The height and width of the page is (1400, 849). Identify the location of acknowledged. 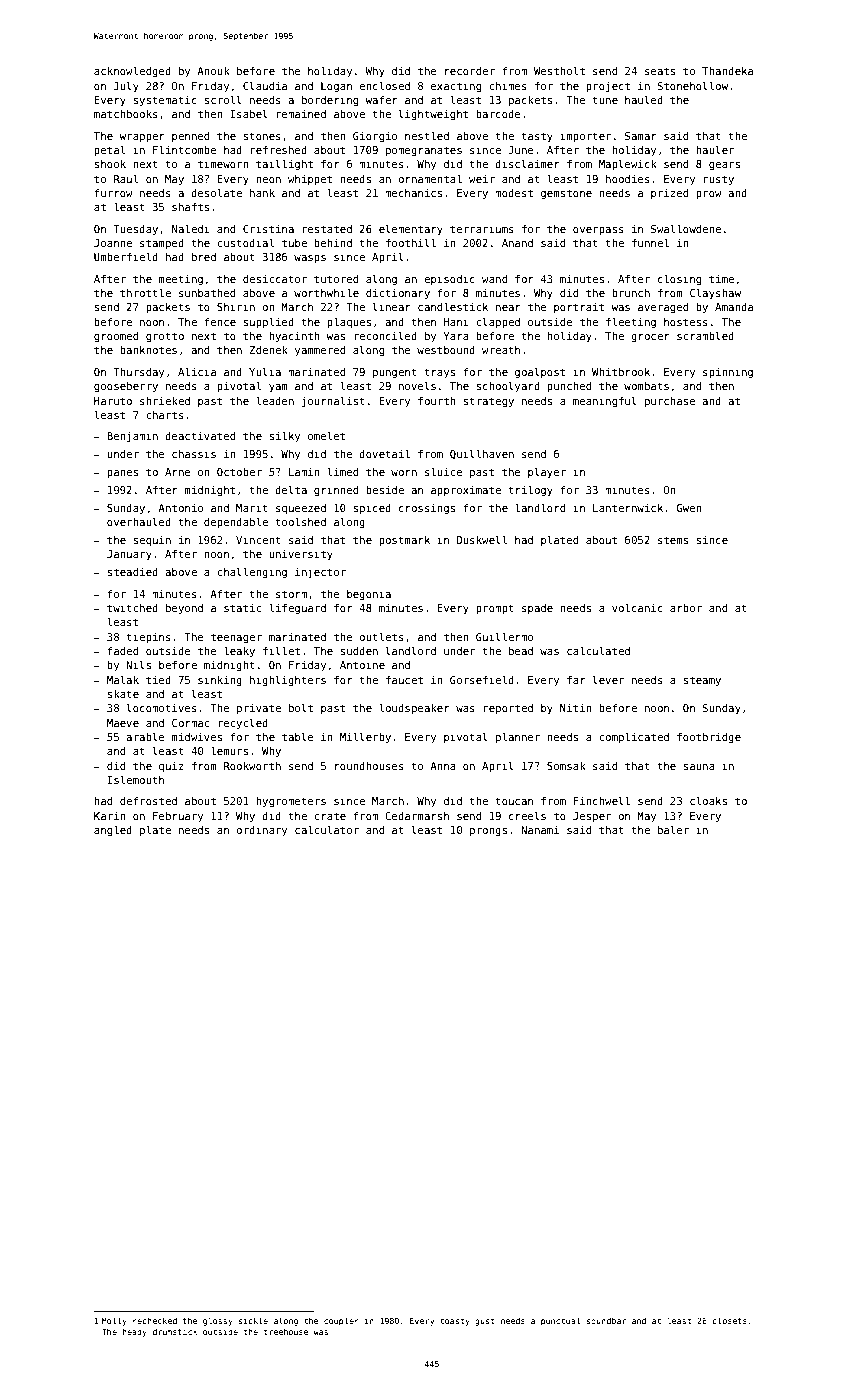
(132, 71).
